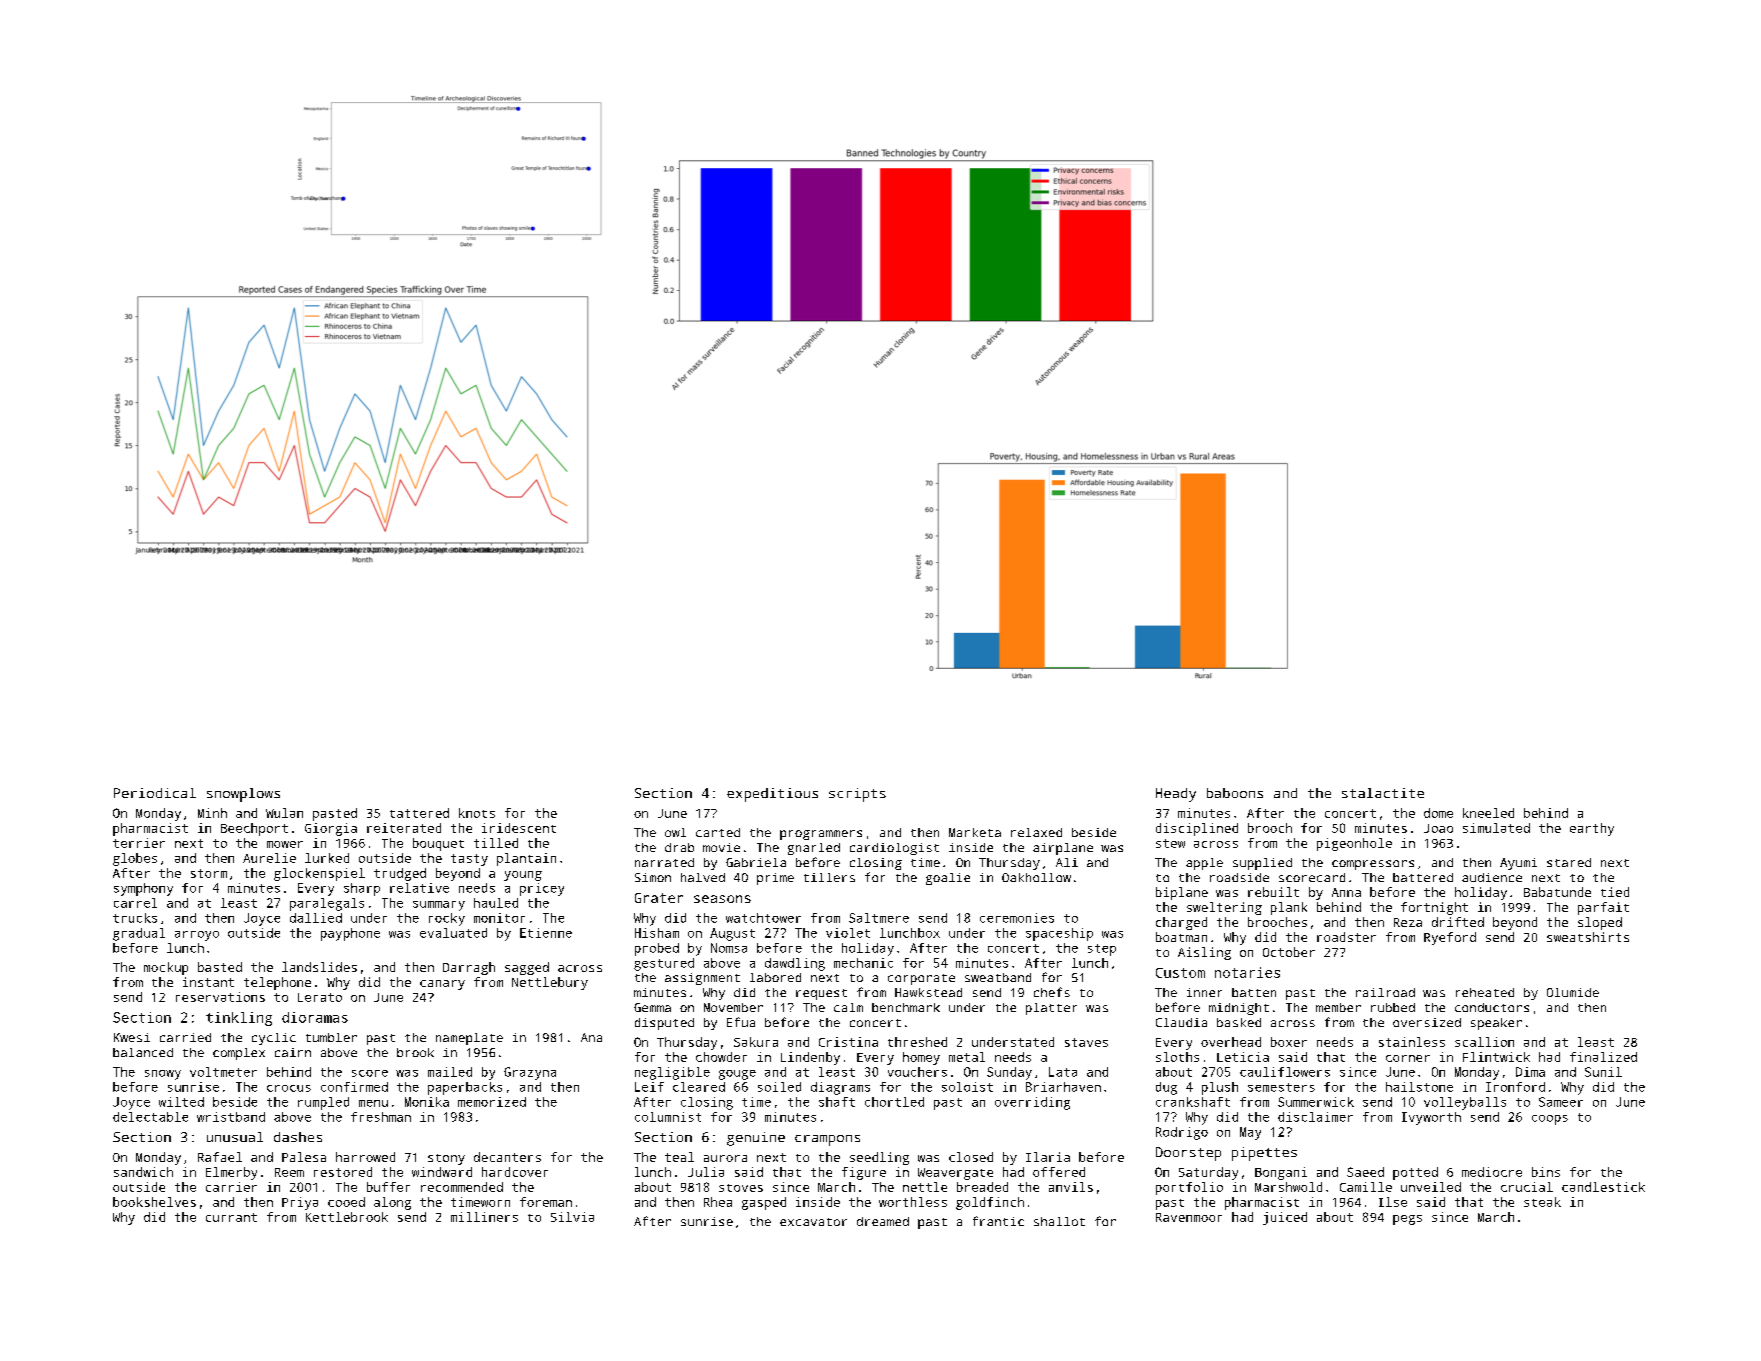  I want to click on anvils, so click(1071, 1187).
